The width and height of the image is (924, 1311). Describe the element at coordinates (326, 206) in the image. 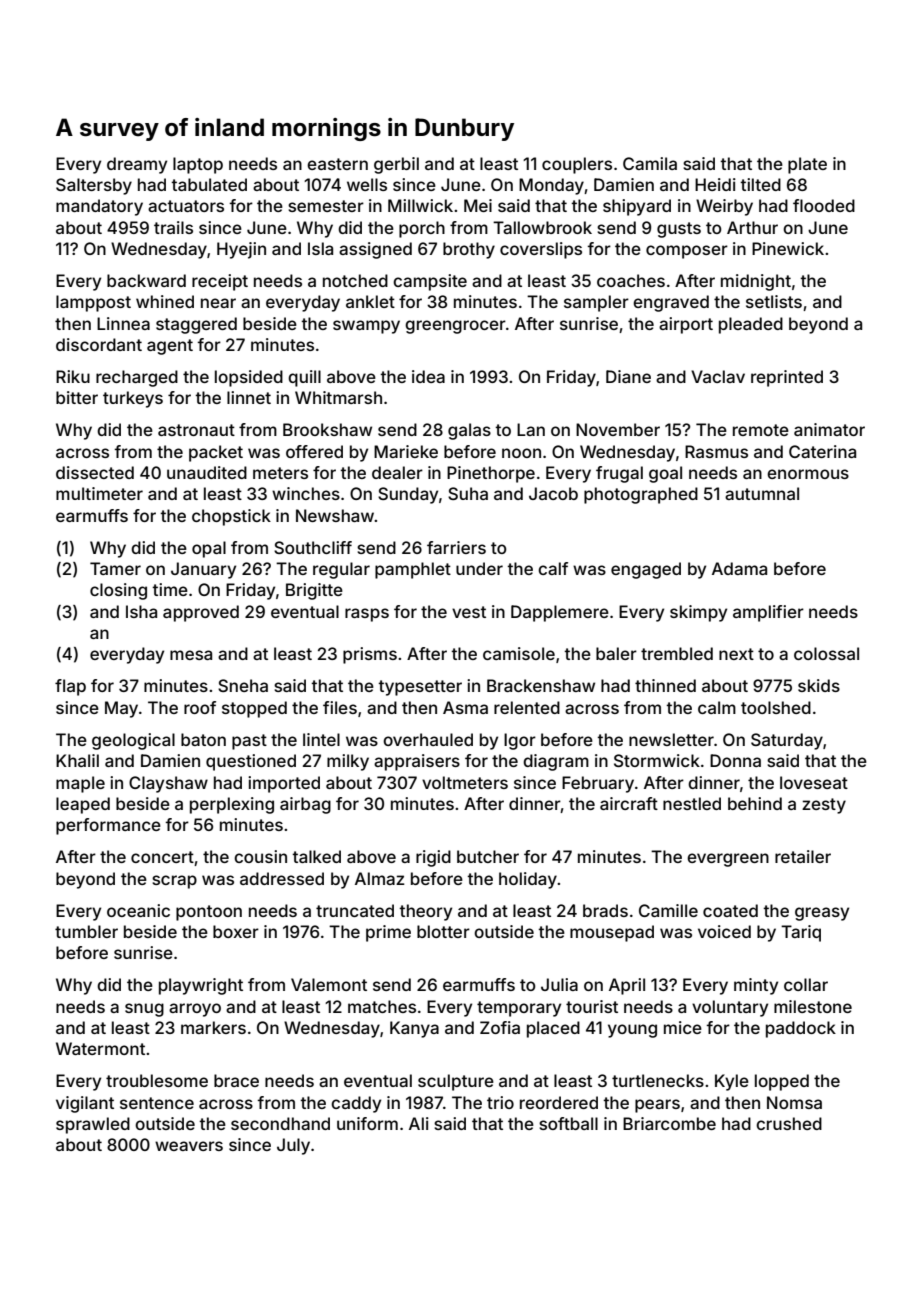

I see `semester` at that location.
